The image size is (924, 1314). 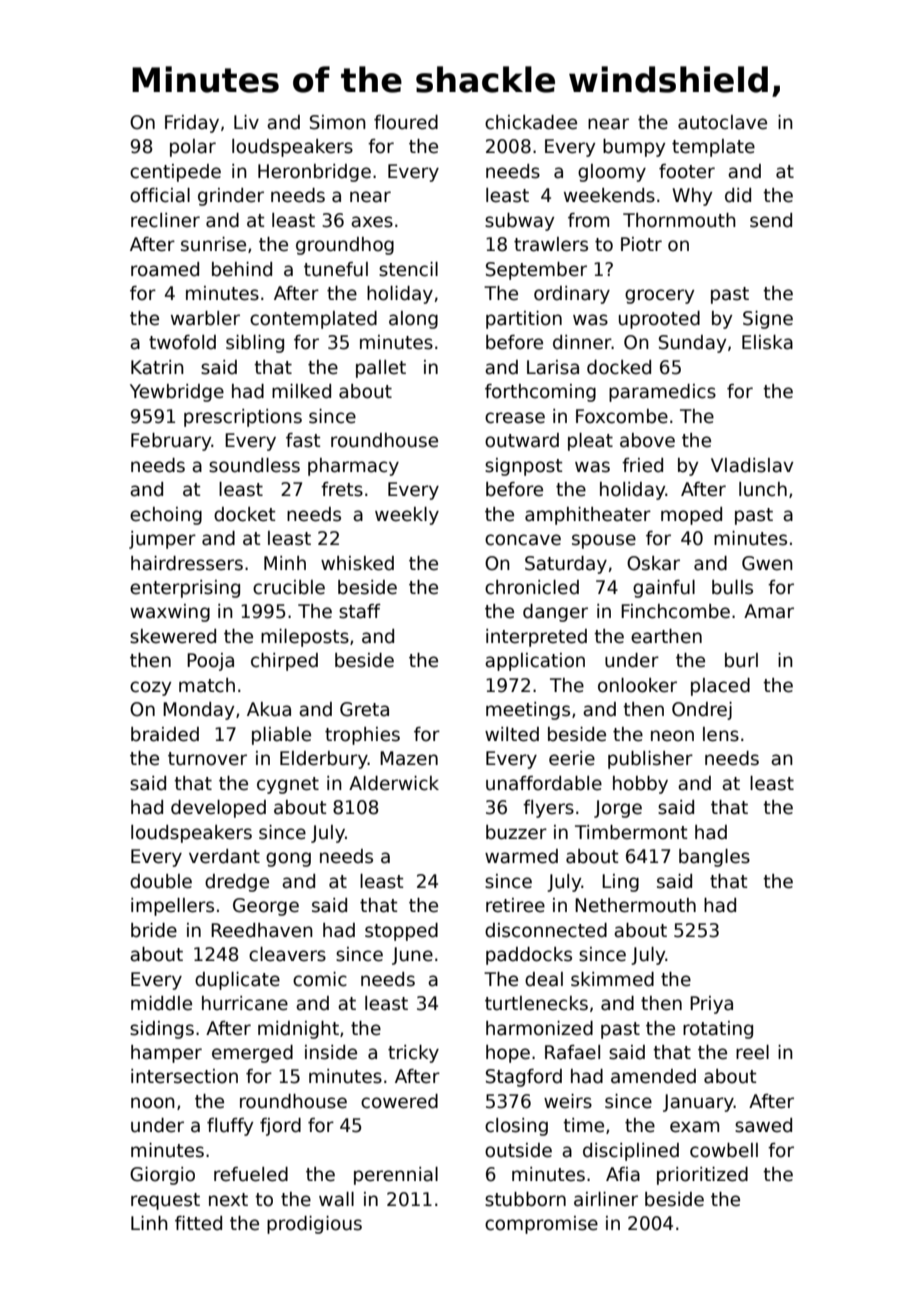 What do you see at coordinates (251, 1174) in the screenshot?
I see `refueled` at bounding box center [251, 1174].
